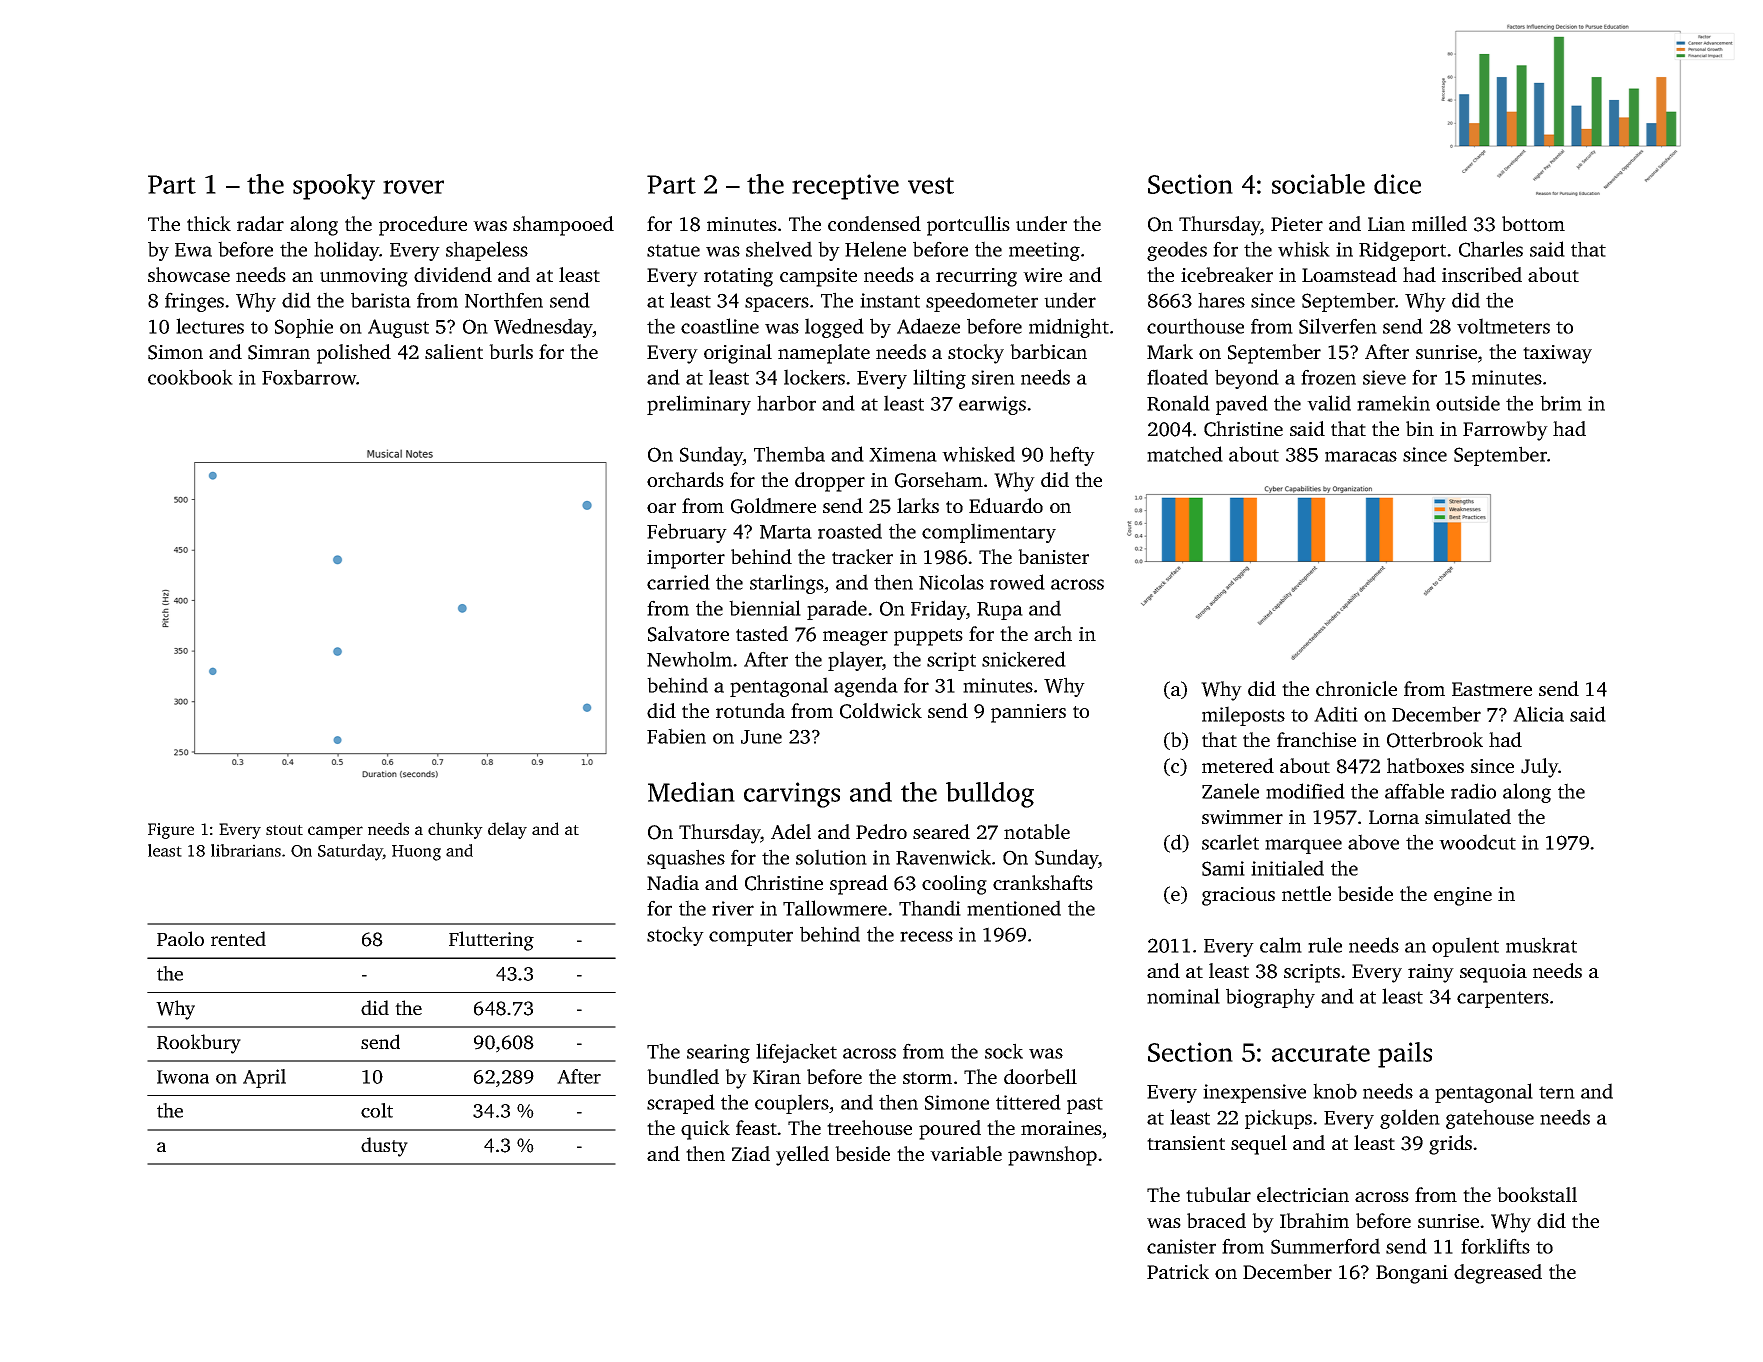  Describe the element at coordinates (384, 1147) in the screenshot. I see `dusty` at that location.
